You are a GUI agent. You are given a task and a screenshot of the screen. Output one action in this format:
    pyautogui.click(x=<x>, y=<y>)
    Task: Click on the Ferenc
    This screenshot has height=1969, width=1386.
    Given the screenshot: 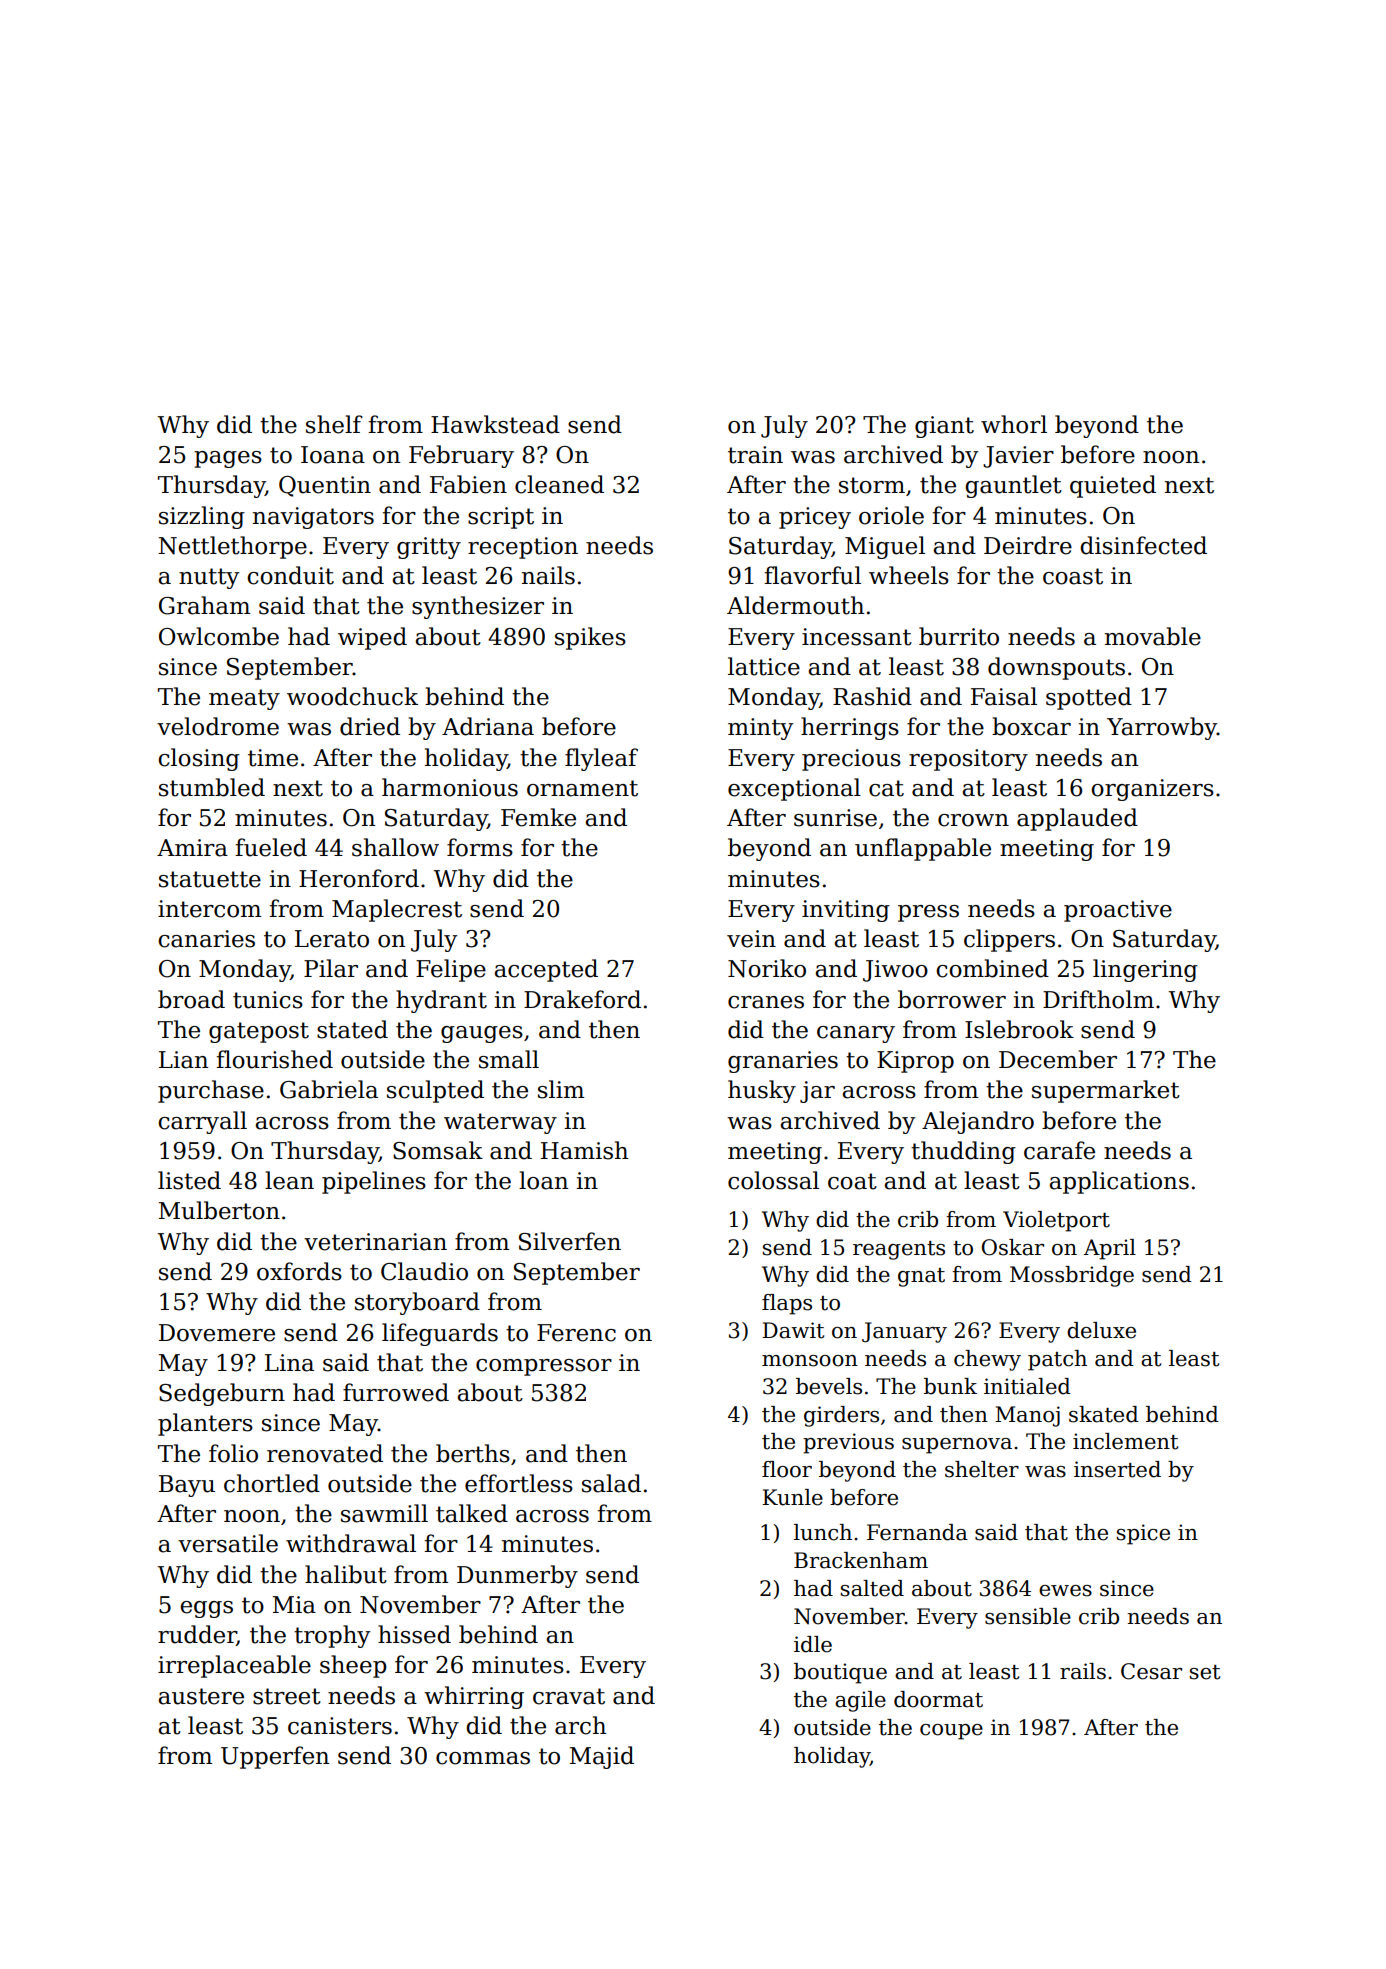 What is the action you would take?
    pyautogui.click(x=576, y=1333)
